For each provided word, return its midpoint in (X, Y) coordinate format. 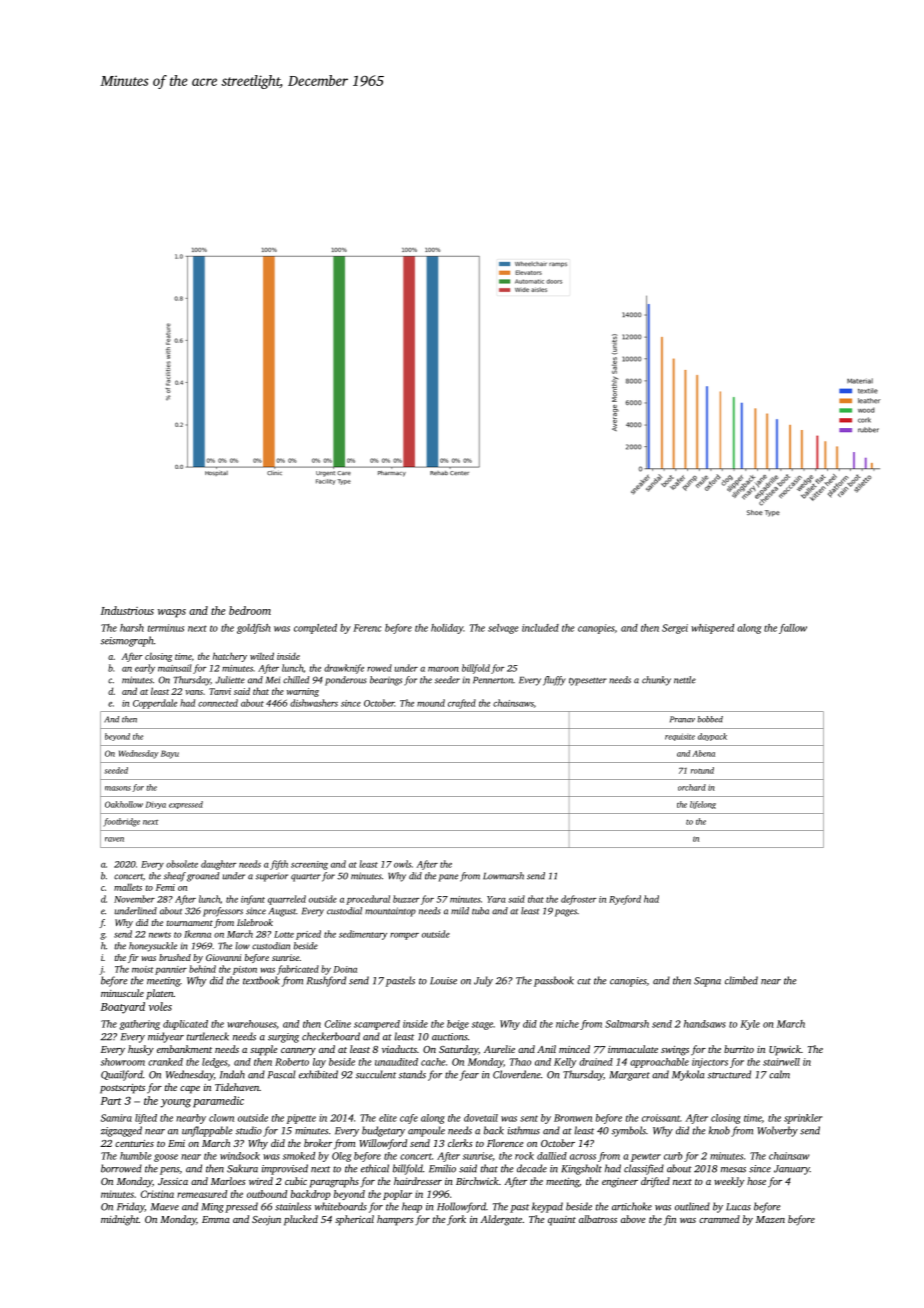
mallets (128, 887)
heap (412, 1207)
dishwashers (314, 703)
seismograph (127, 641)
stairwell (781, 1062)
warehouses (251, 1024)
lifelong (703, 805)
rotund (702, 770)
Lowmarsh (503, 876)
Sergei (675, 629)
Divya (156, 805)
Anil (546, 1049)
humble (136, 1156)
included (540, 628)
